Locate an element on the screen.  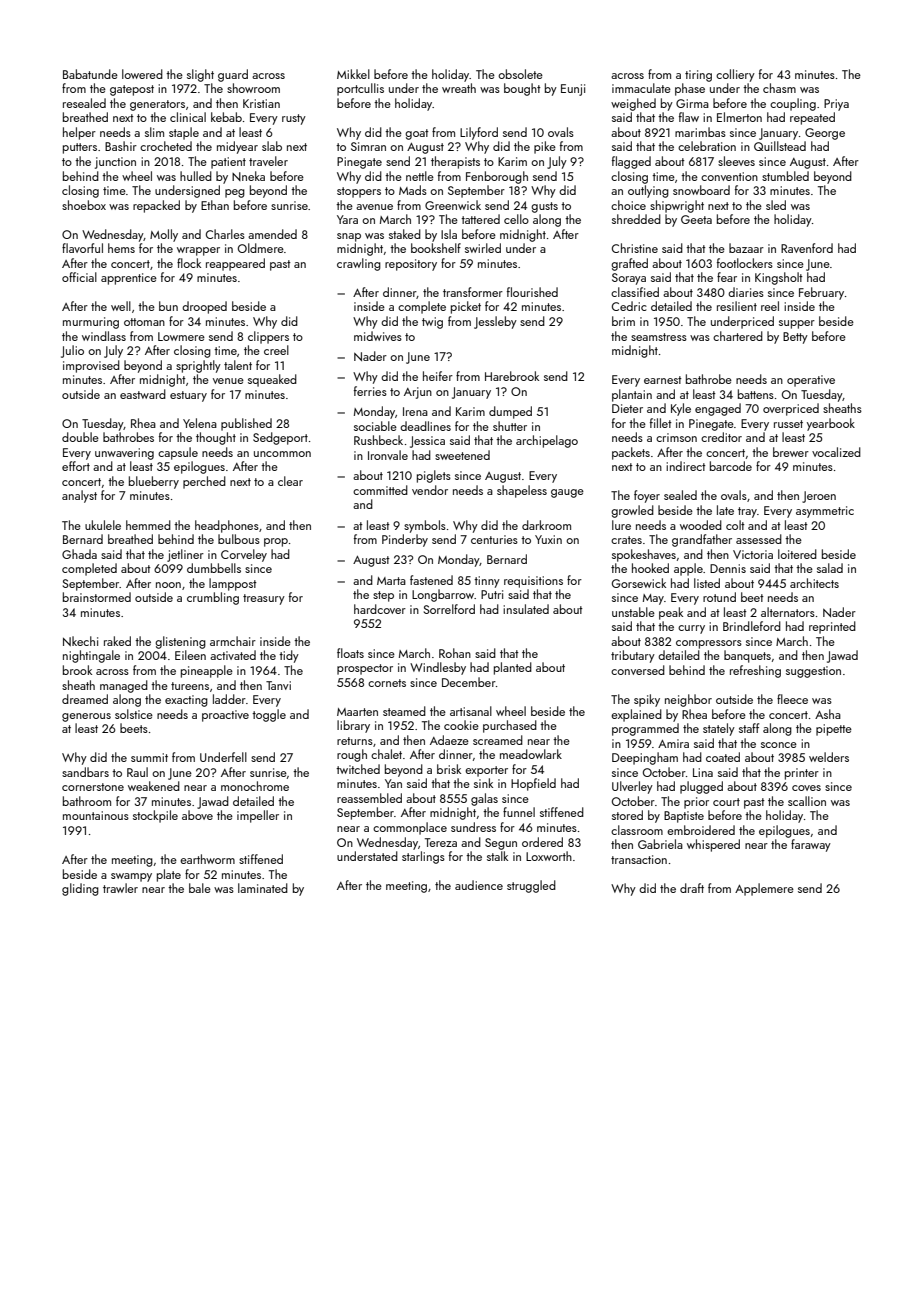
sled is located at coordinates (776, 205).
